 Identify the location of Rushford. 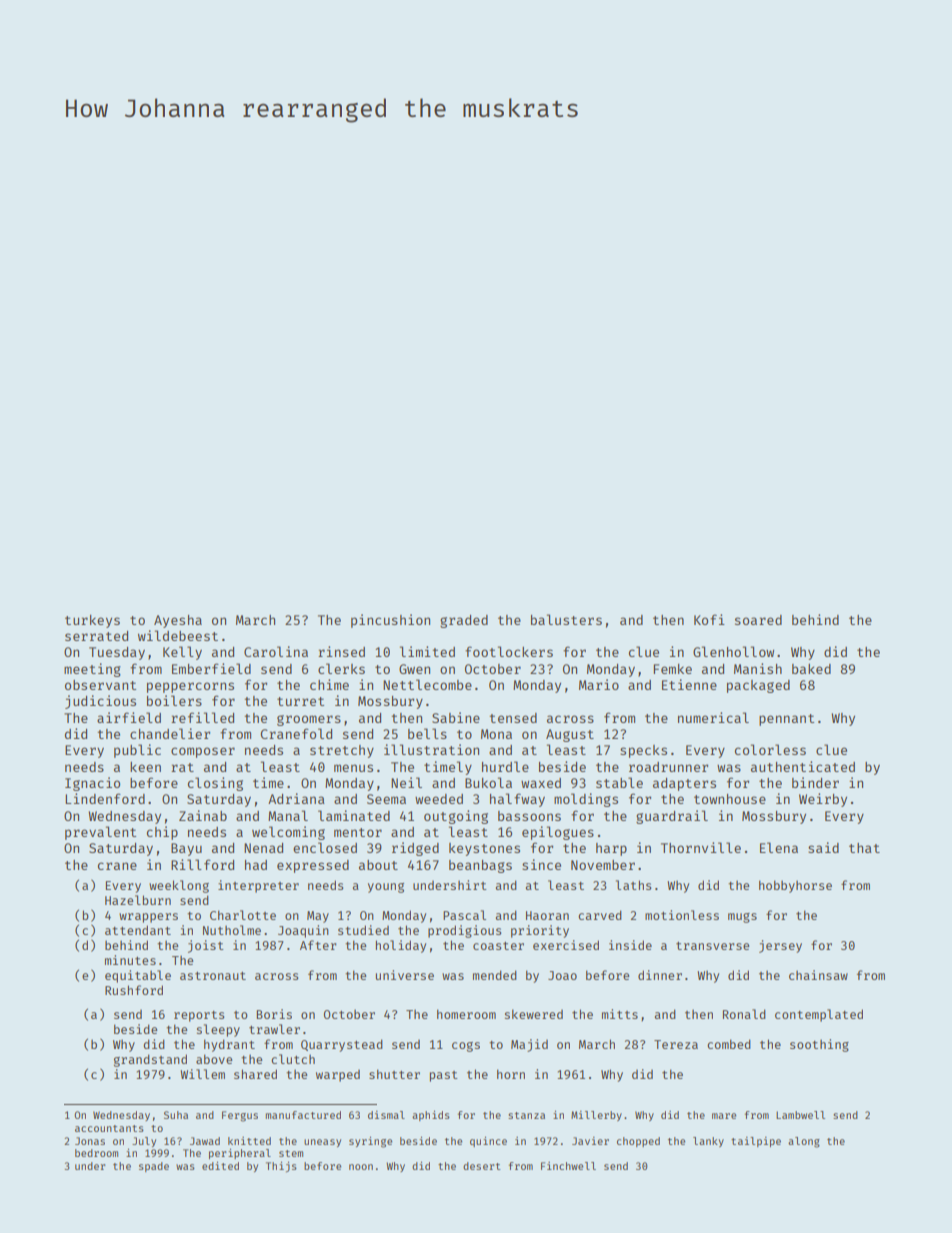
(134, 990).
